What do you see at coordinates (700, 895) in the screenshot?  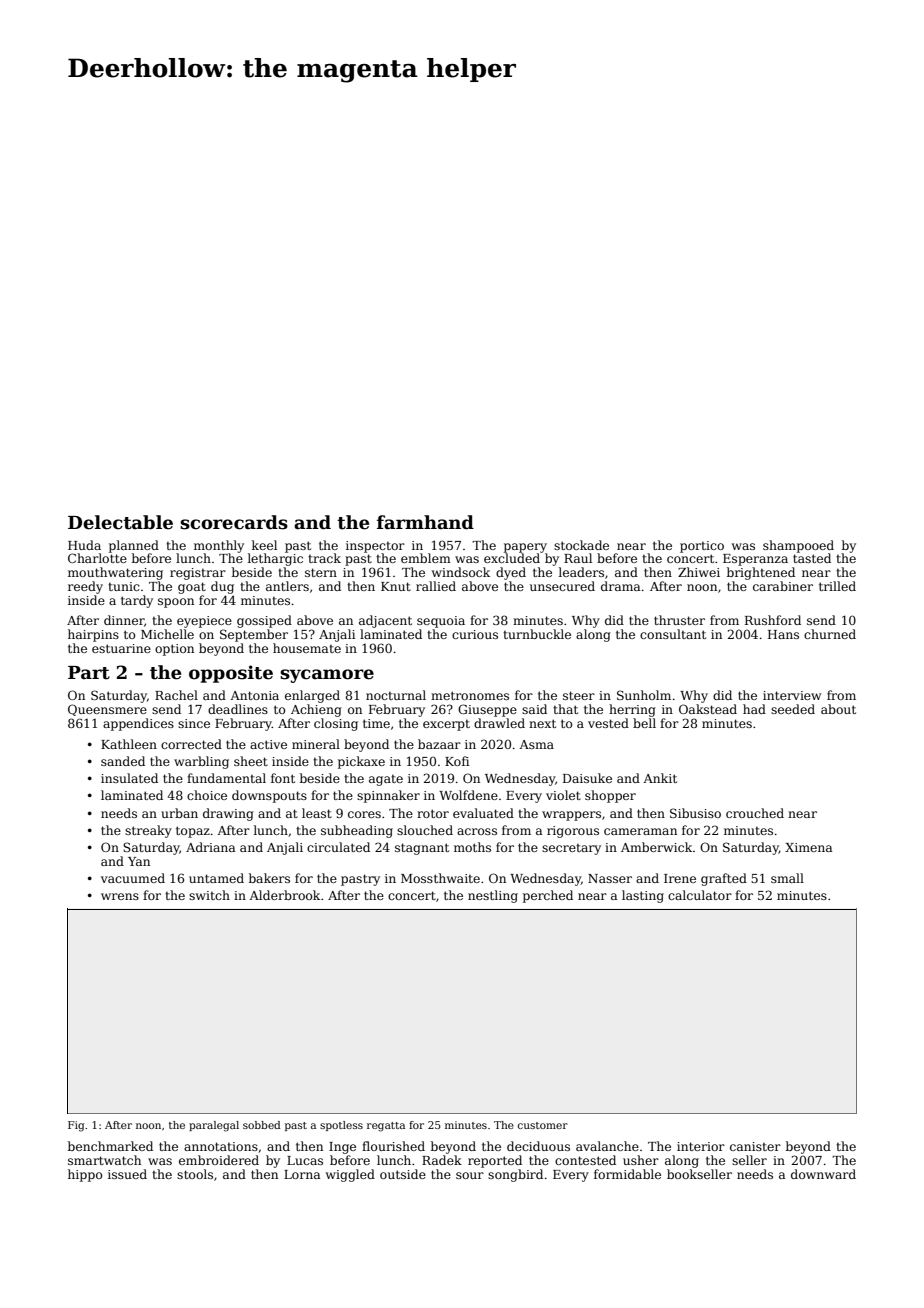 I see `calculator` at bounding box center [700, 895].
